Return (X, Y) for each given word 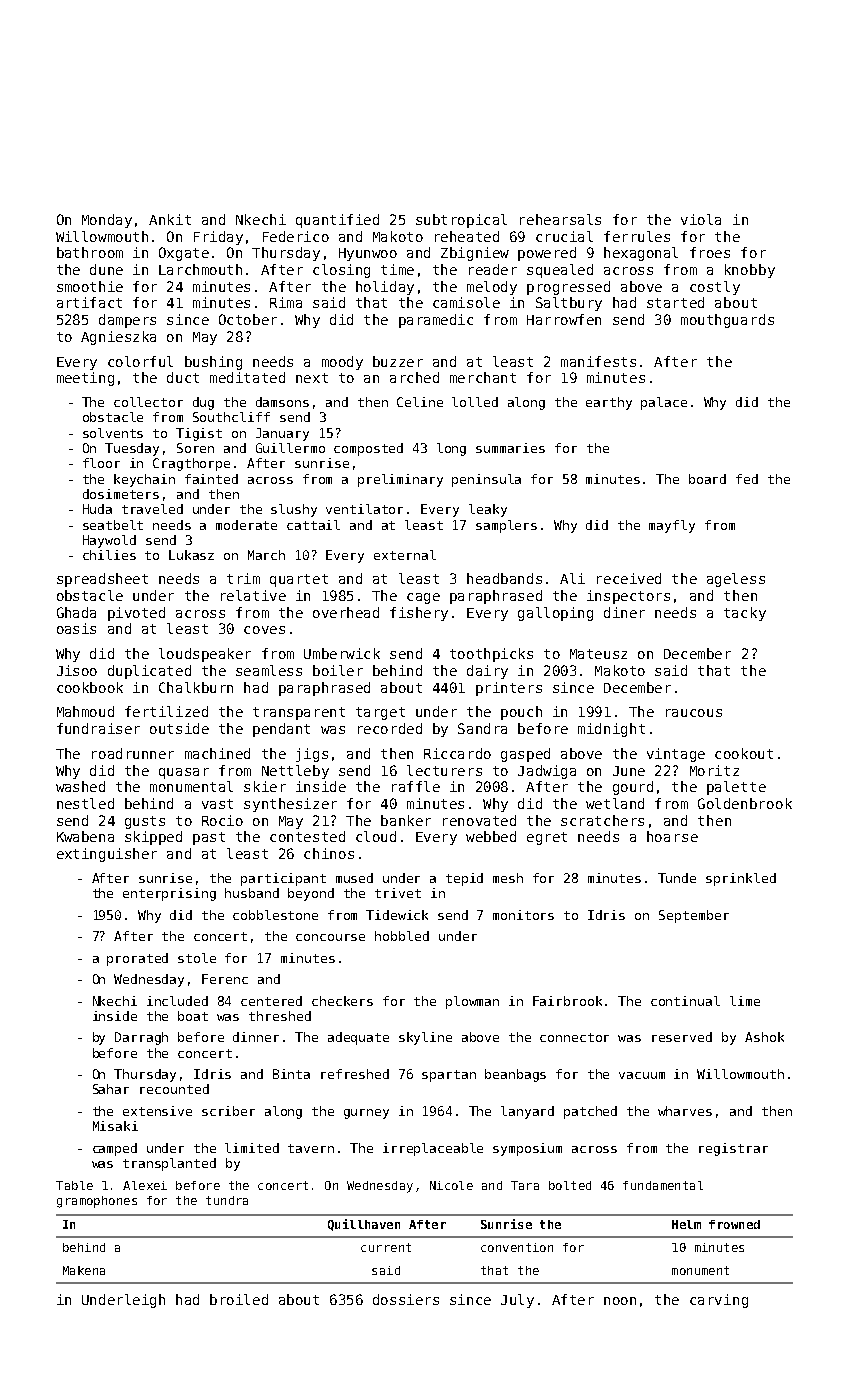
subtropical (461, 221)
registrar (733, 1149)
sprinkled (741, 879)
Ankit (170, 219)
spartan (449, 1076)
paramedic (436, 321)
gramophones (97, 1202)
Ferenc (225, 979)
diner (624, 612)
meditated (247, 377)
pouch (521, 713)
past (209, 838)
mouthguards (727, 321)
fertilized (166, 711)
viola (701, 219)
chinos (329, 853)
